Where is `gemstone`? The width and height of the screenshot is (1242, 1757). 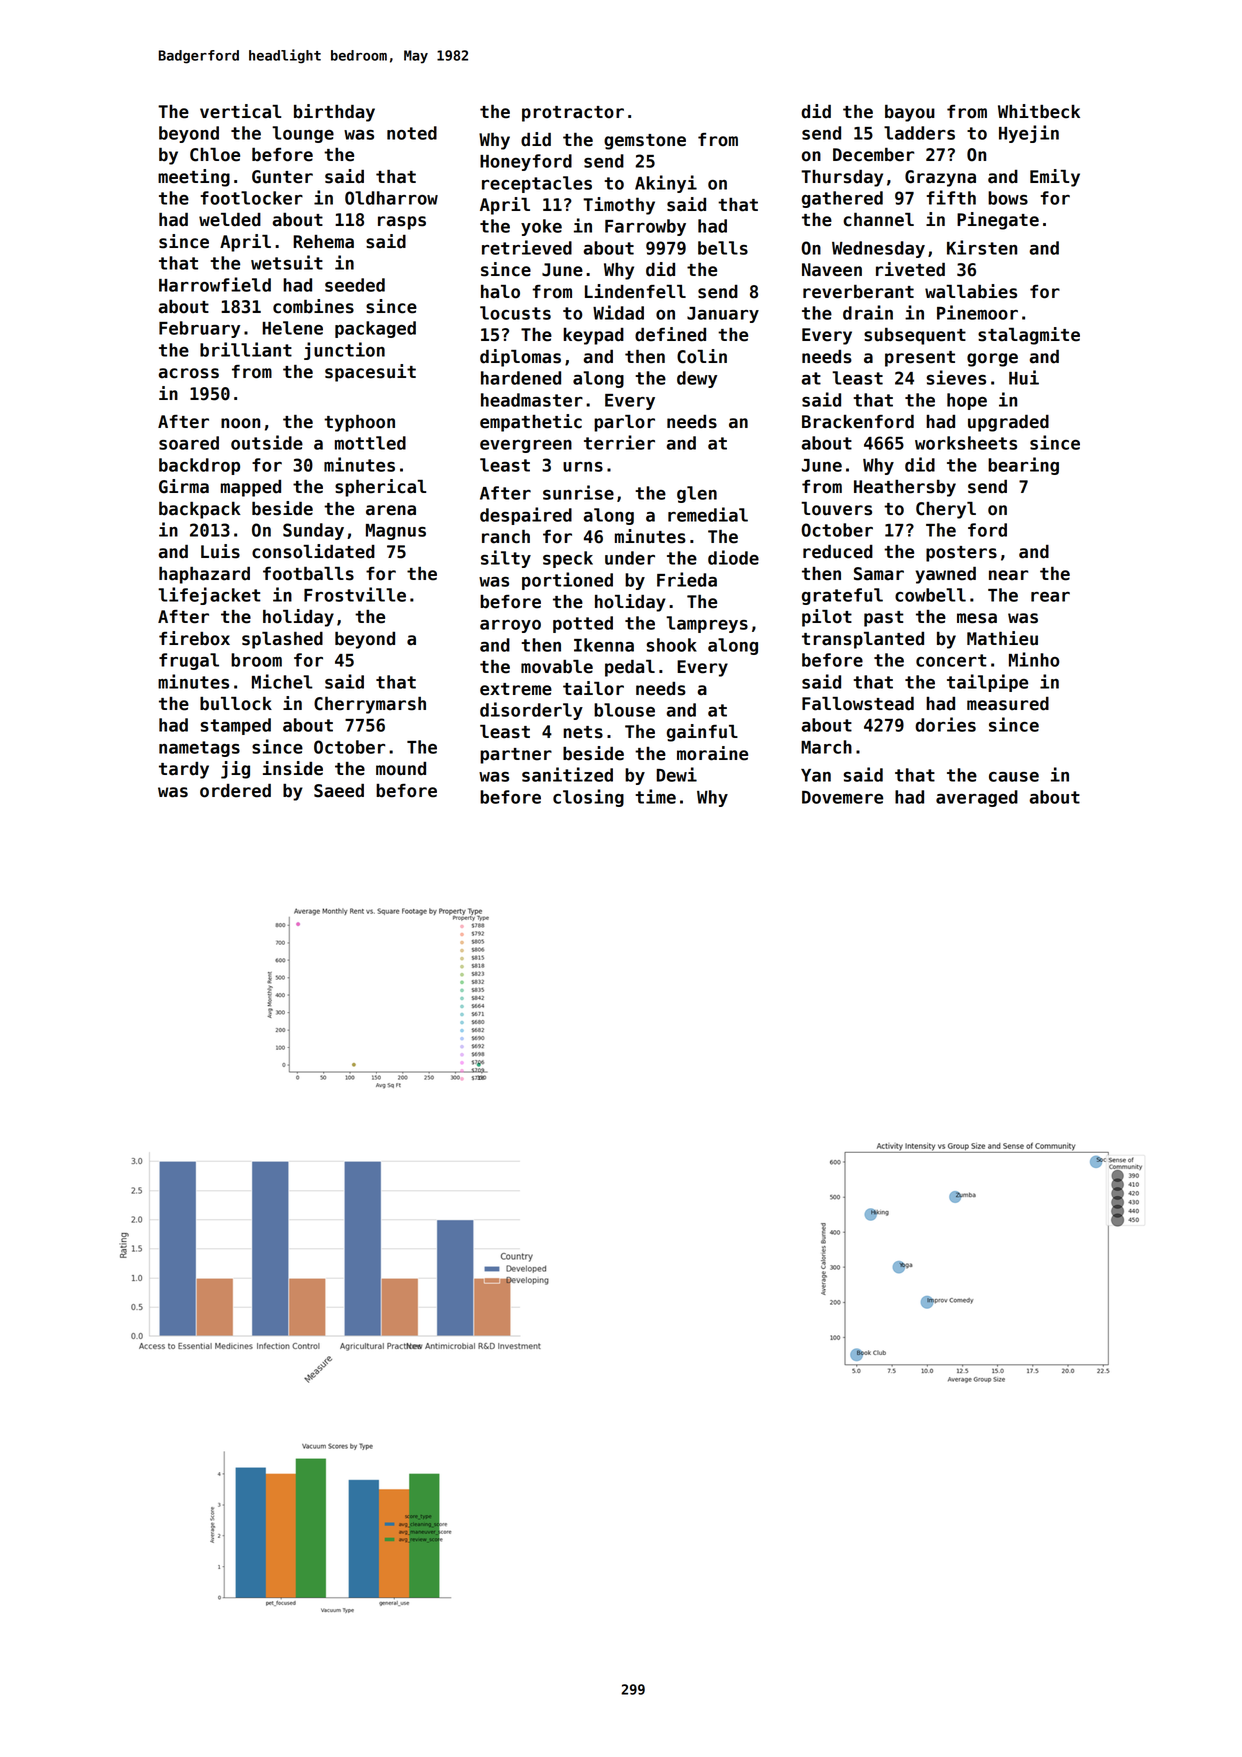
gemstone is located at coordinates (645, 142).
